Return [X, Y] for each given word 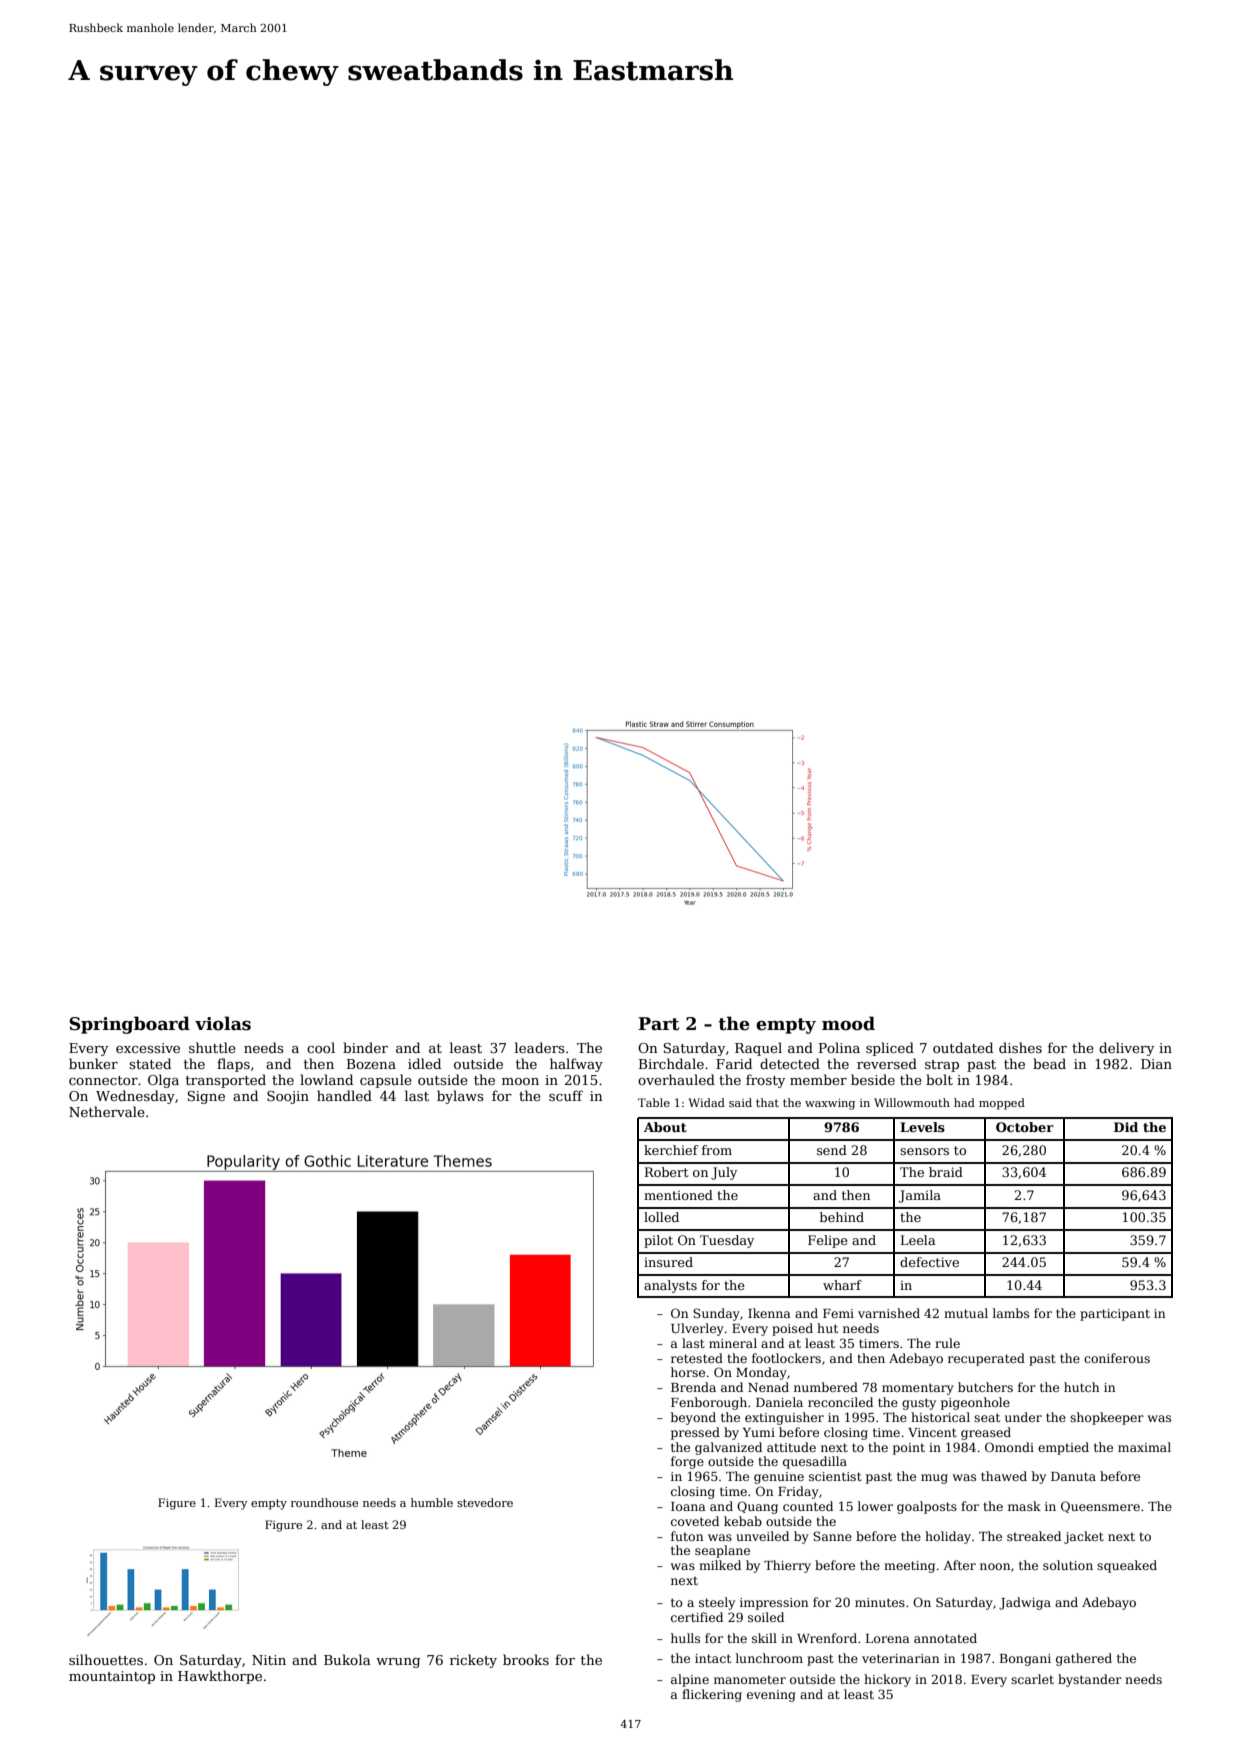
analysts [670, 1286]
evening [771, 1696]
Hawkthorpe [220, 1677]
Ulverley [697, 1329]
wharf [842, 1285]
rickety [473, 1661]
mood [848, 1023]
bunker [93, 1063]
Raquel [758, 1049]
